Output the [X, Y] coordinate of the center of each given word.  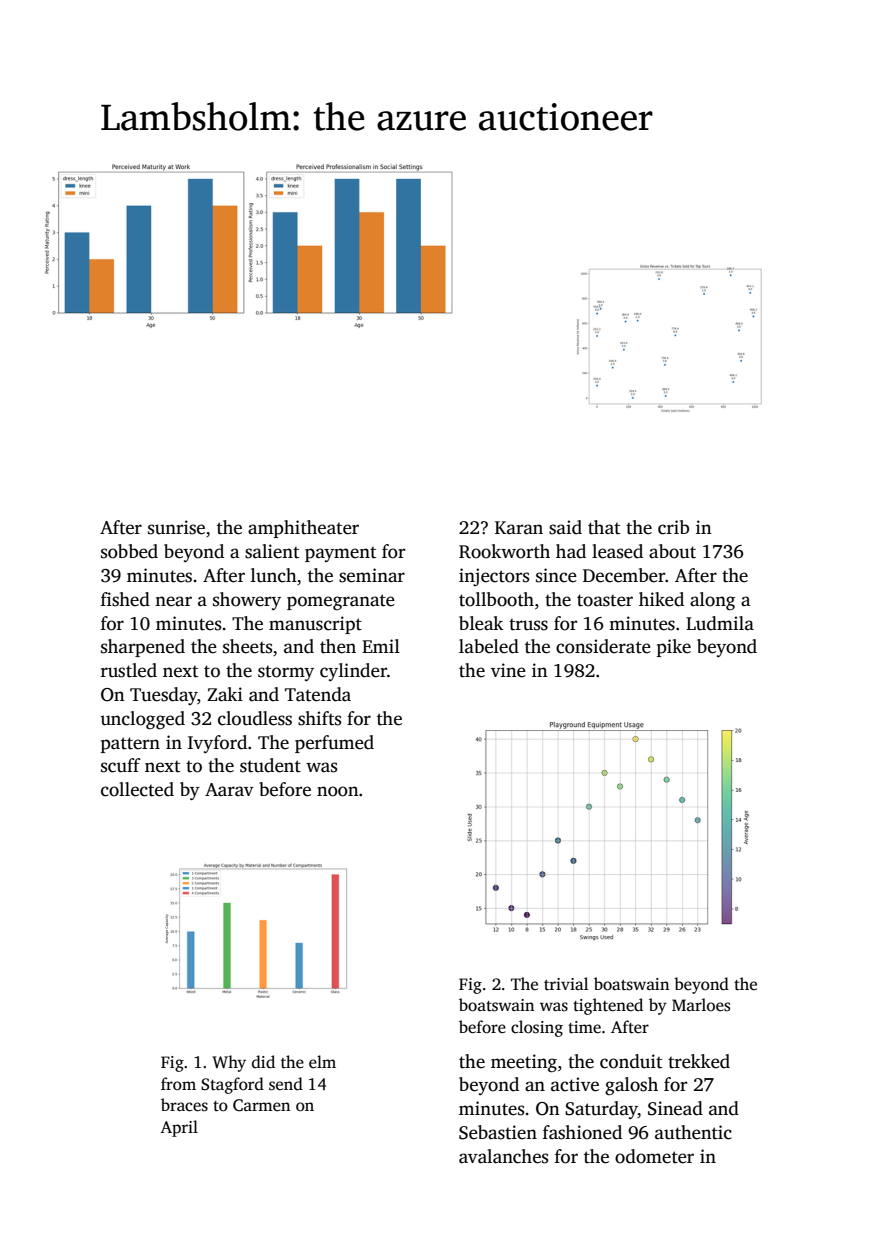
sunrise [176, 527]
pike [674, 648]
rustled [129, 670]
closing [537, 1028]
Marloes [701, 1005]
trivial [566, 983]
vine [508, 670]
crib [673, 527]
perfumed [334, 744]
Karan [519, 528]
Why [229, 1063]
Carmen [261, 1105]
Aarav [229, 790]
